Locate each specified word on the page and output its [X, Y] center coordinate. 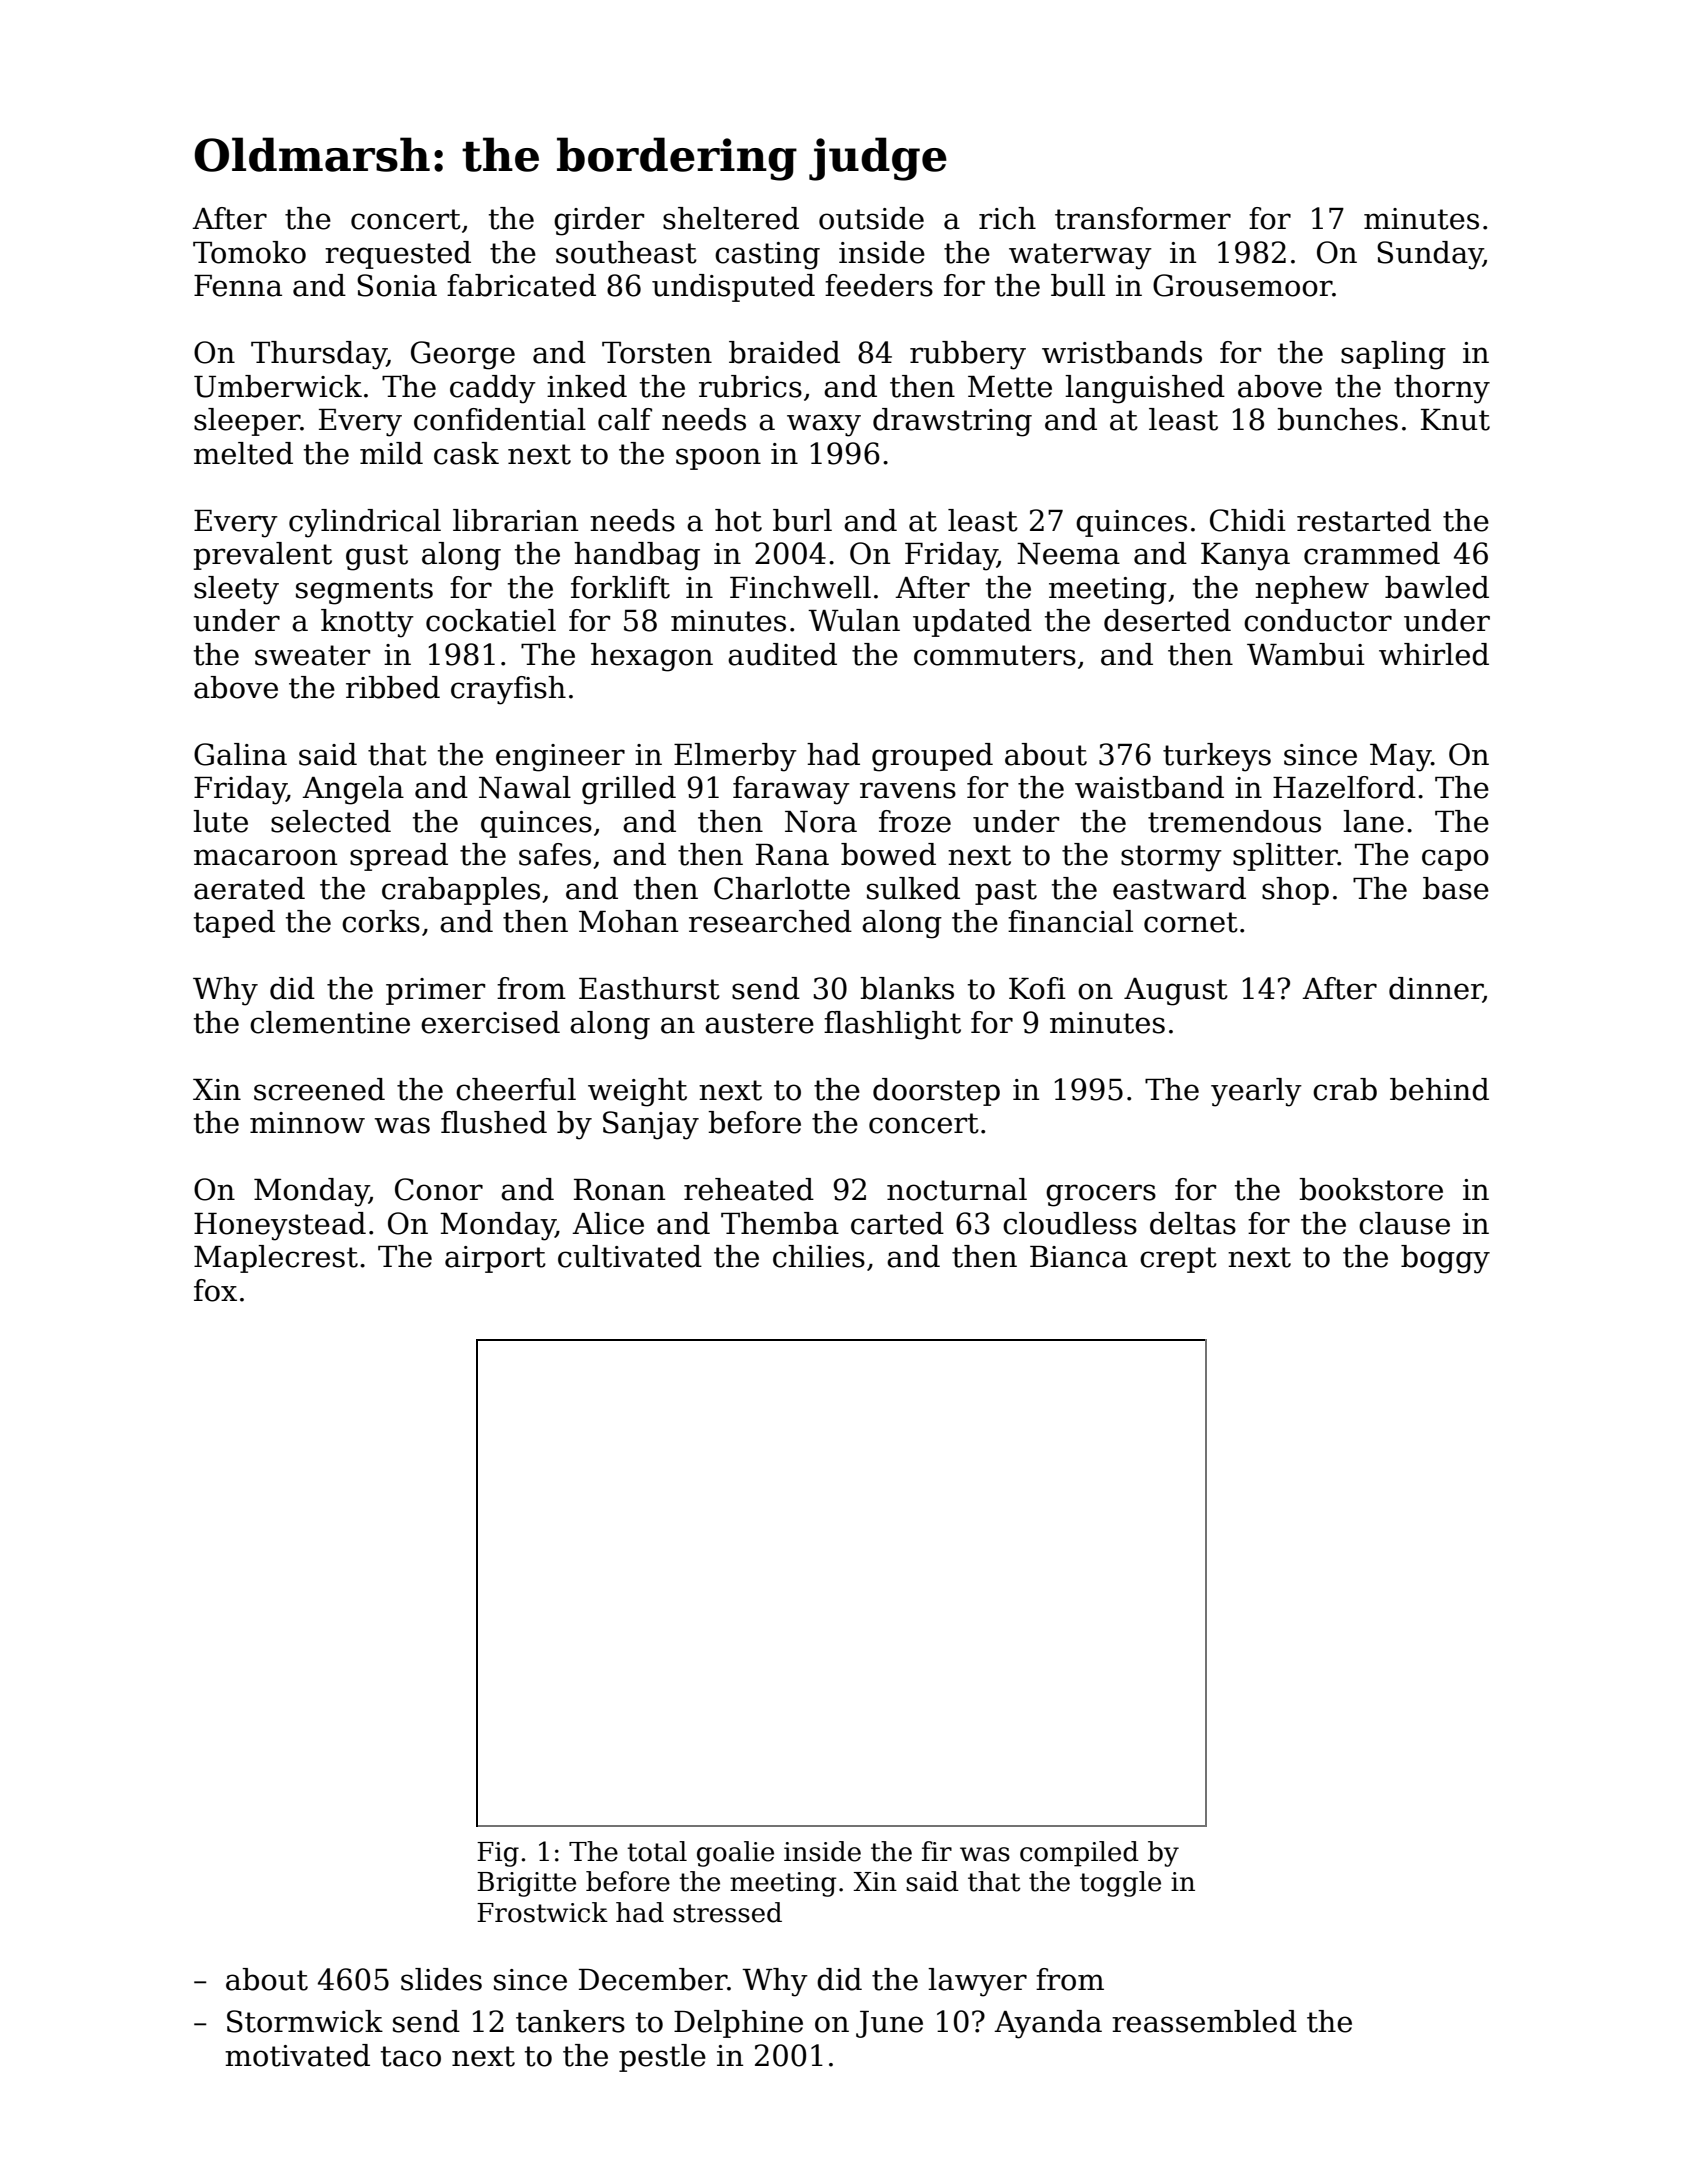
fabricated [521, 285]
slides [441, 1979]
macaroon [265, 857]
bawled [1437, 587]
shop [1295, 891]
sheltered [731, 218]
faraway [791, 790]
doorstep [936, 1092]
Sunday [1430, 255]
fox [215, 1290]
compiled [1079, 1854]
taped [234, 924]
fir [937, 1851]
